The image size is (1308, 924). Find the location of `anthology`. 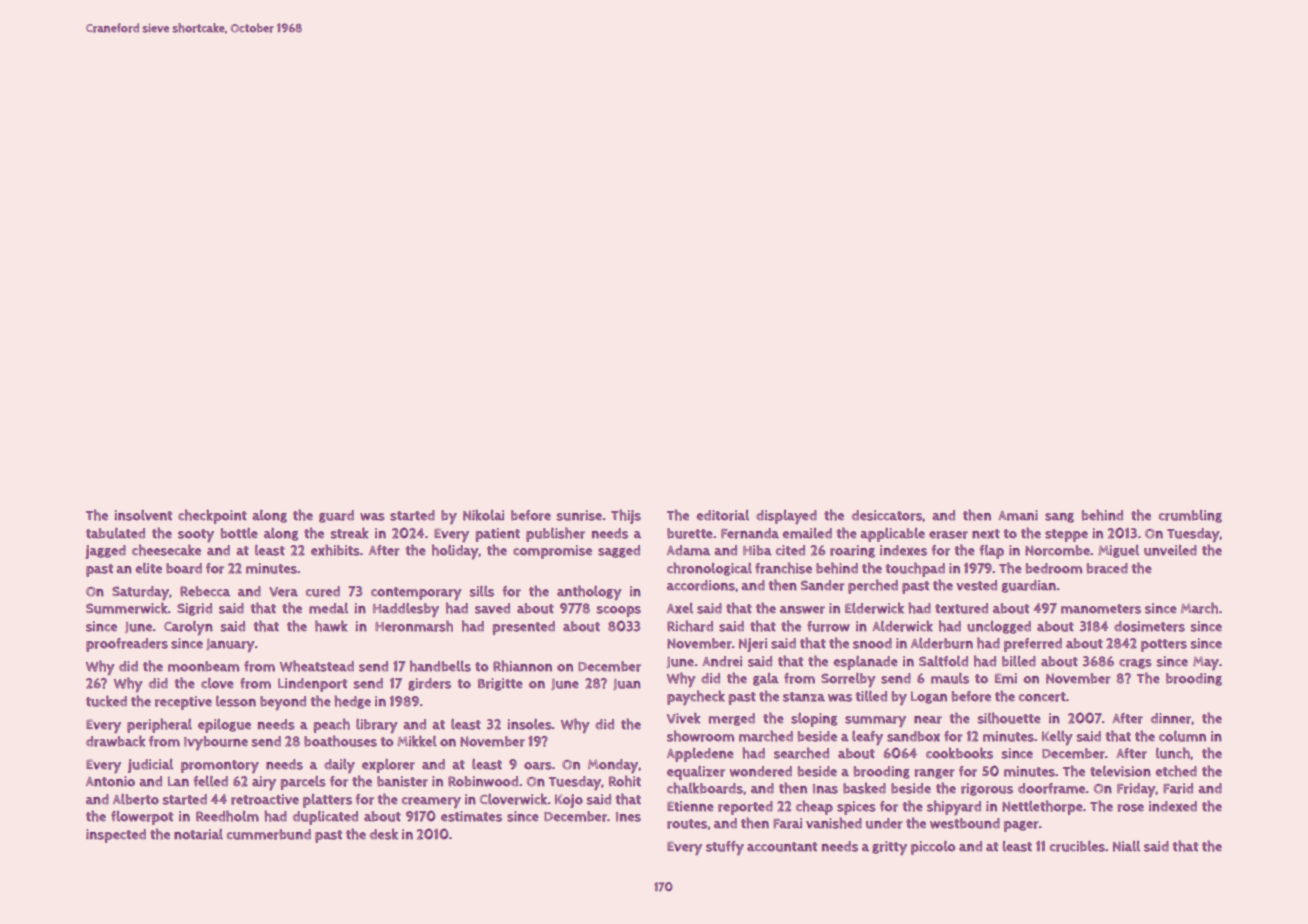

anthology is located at coordinates (589, 592).
